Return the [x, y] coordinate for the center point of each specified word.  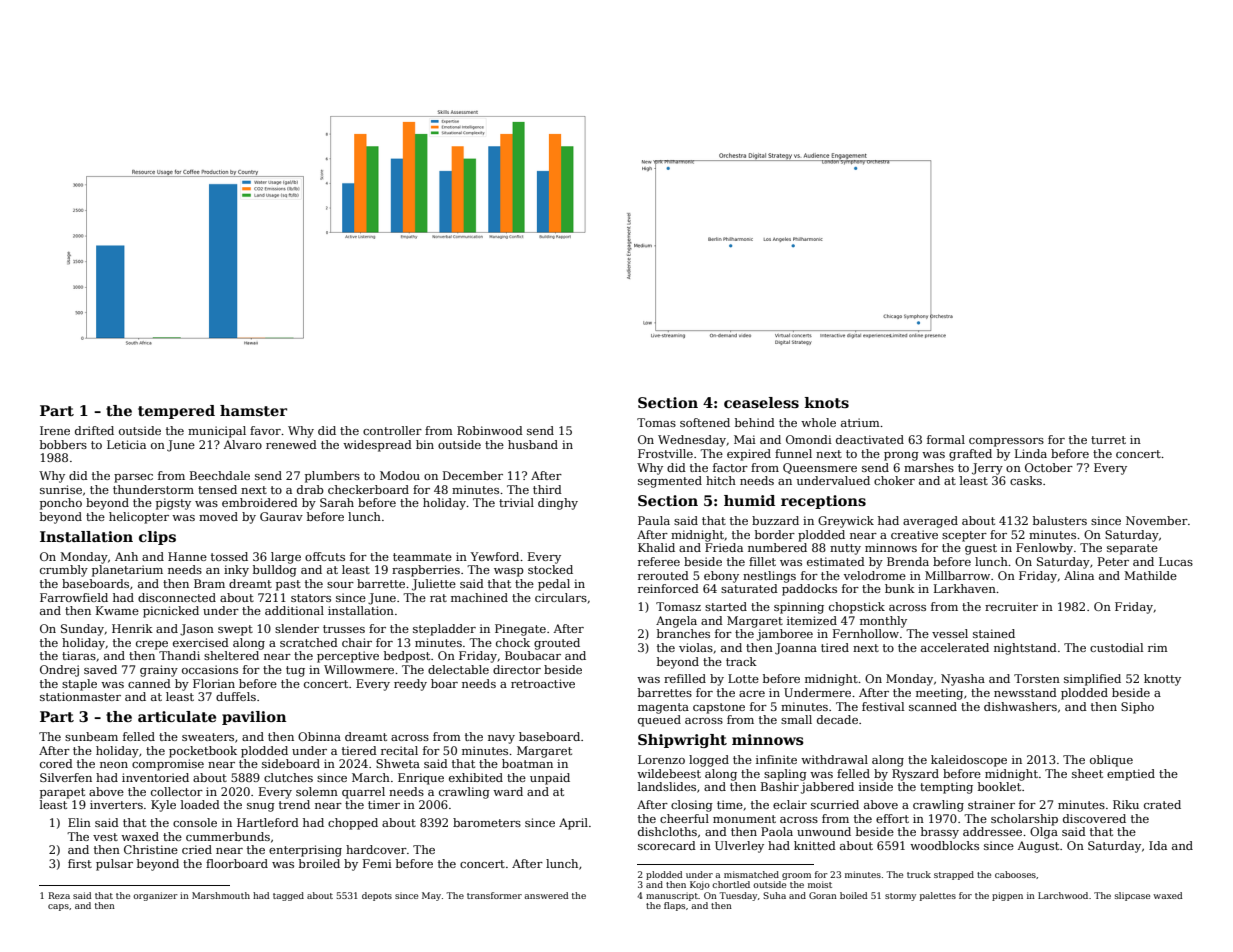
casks [1026, 480]
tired [835, 647]
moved [218, 516]
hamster [253, 410]
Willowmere [359, 669]
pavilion [254, 718]
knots [827, 402]
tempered [176, 412]
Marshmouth [221, 895]
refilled [685, 678]
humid [749, 500]
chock [513, 642]
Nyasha [963, 680]
